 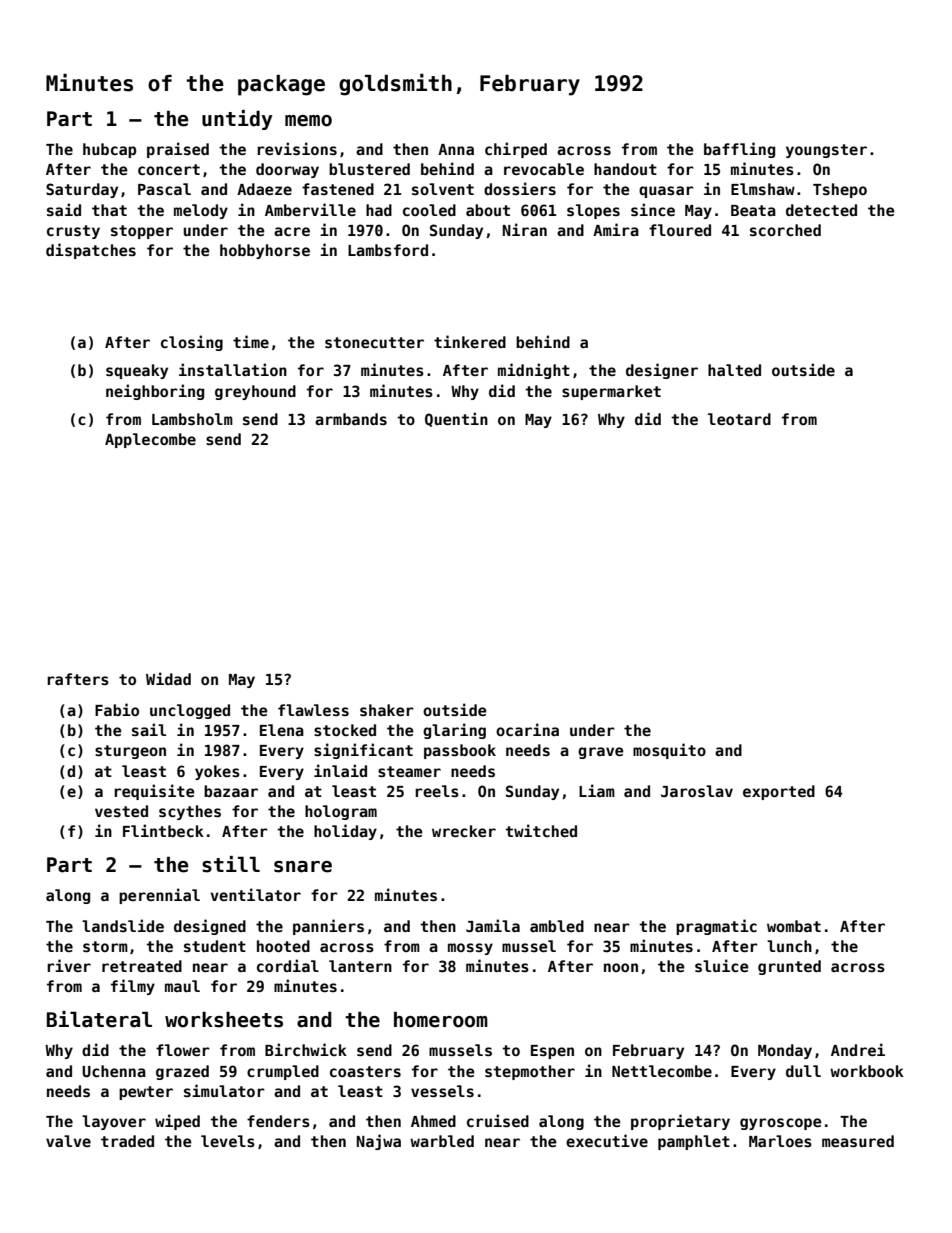 I want to click on valve, so click(x=68, y=1141).
